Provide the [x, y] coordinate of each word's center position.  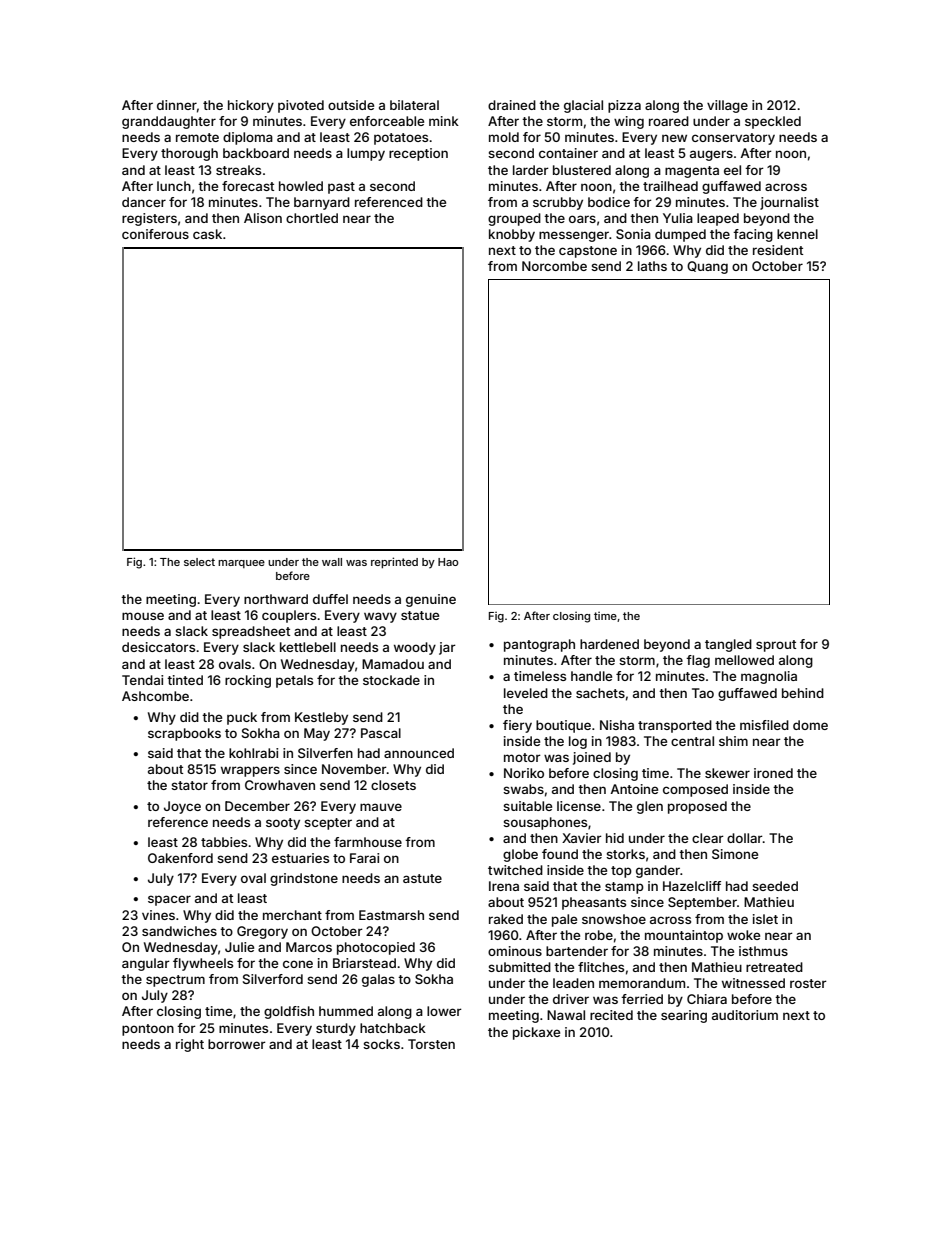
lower [444, 1011]
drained [512, 105]
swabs [523, 789]
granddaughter [169, 122]
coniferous [155, 234]
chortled [312, 218]
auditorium [745, 1015]
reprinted [394, 562]
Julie [239, 947]
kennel [797, 234]
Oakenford [180, 858]
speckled [773, 122]
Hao [448, 562]
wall [332, 562]
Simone [735, 854]
